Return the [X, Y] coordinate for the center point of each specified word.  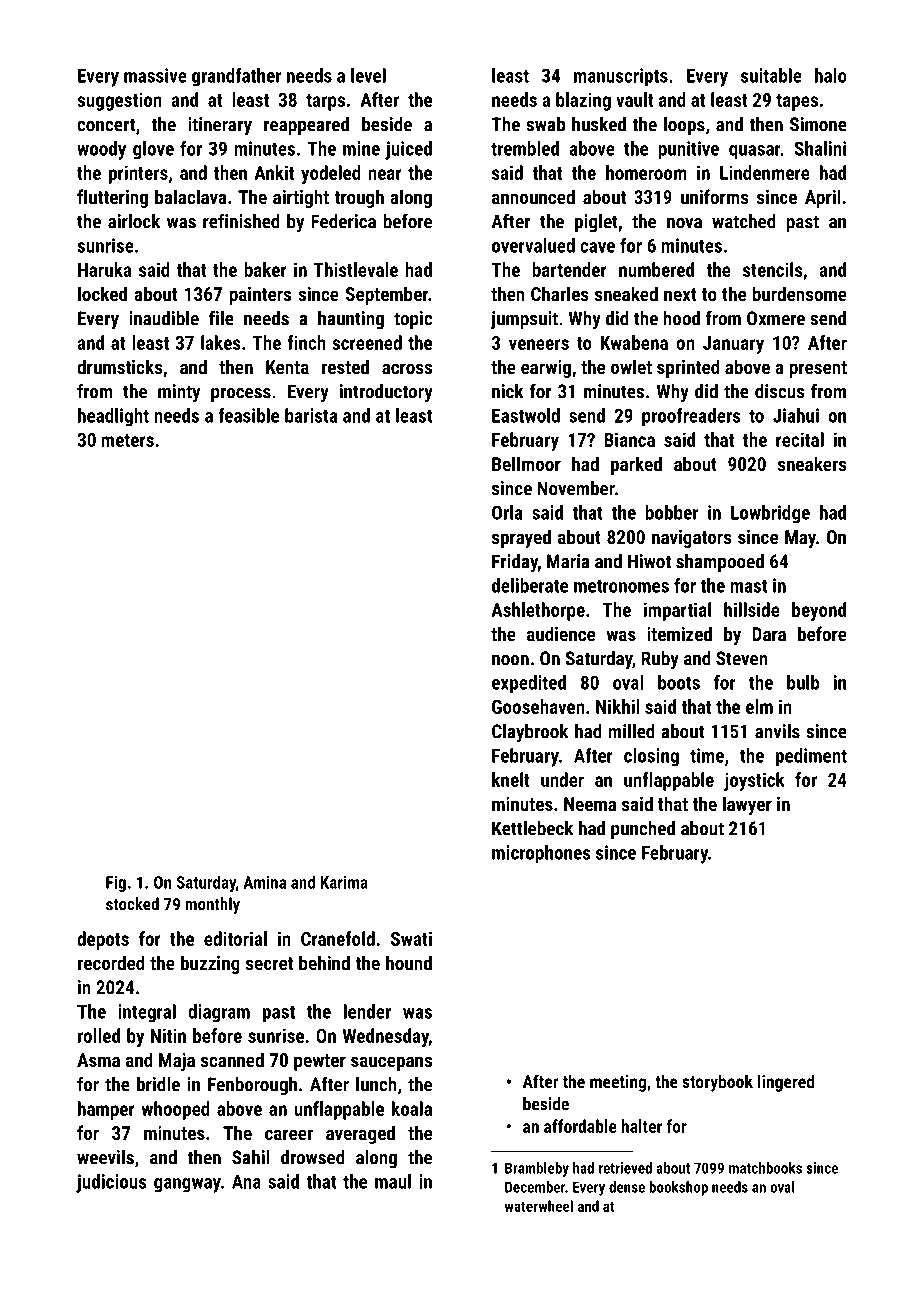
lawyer [747, 805]
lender [367, 1011]
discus [780, 391]
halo [831, 75]
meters [127, 440]
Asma [98, 1060]
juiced [408, 150]
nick [508, 391]
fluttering [112, 198]
